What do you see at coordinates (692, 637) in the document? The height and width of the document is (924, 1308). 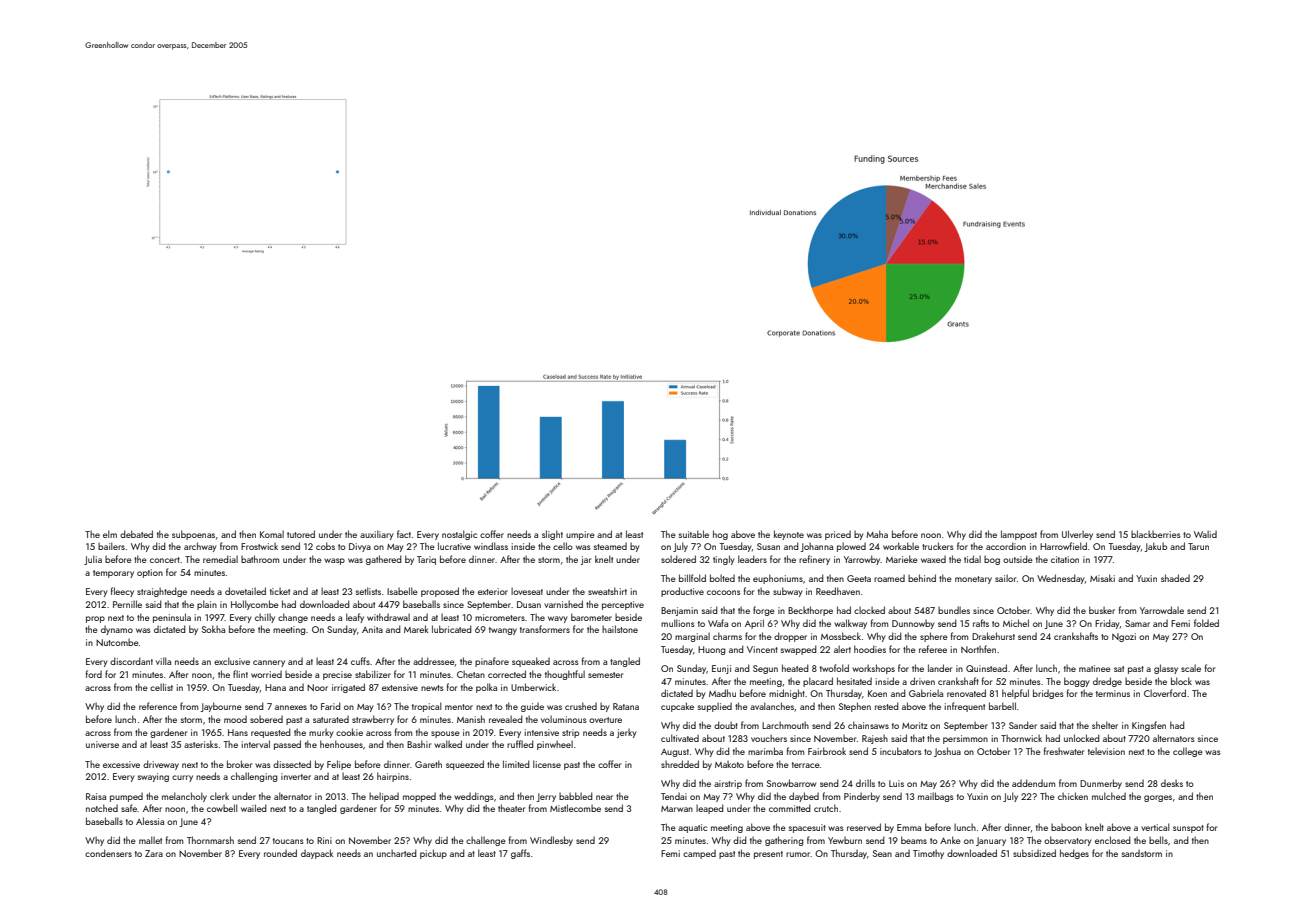 I see `marginal` at bounding box center [692, 637].
